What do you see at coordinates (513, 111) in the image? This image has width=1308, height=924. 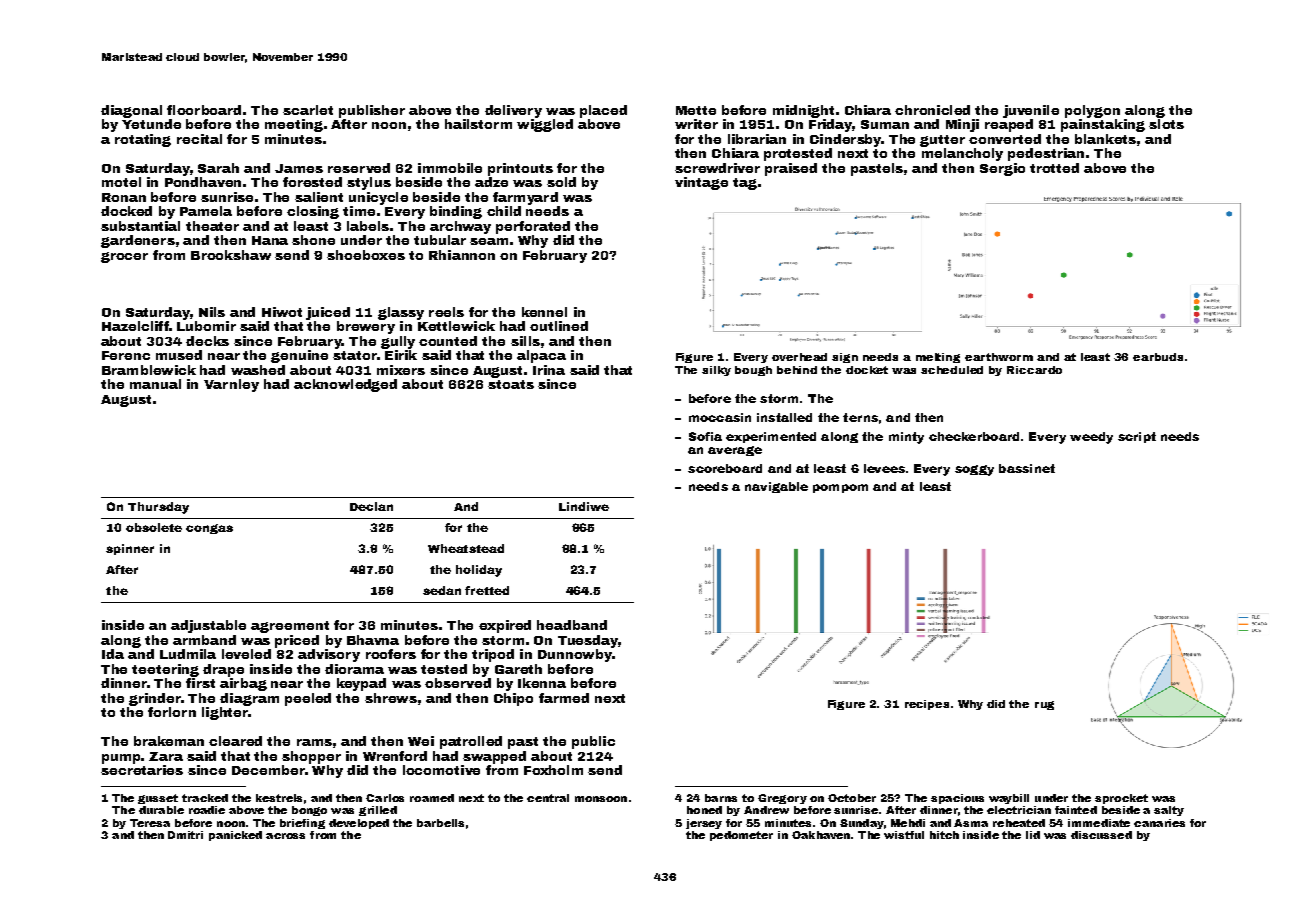 I see `delivery` at bounding box center [513, 111].
